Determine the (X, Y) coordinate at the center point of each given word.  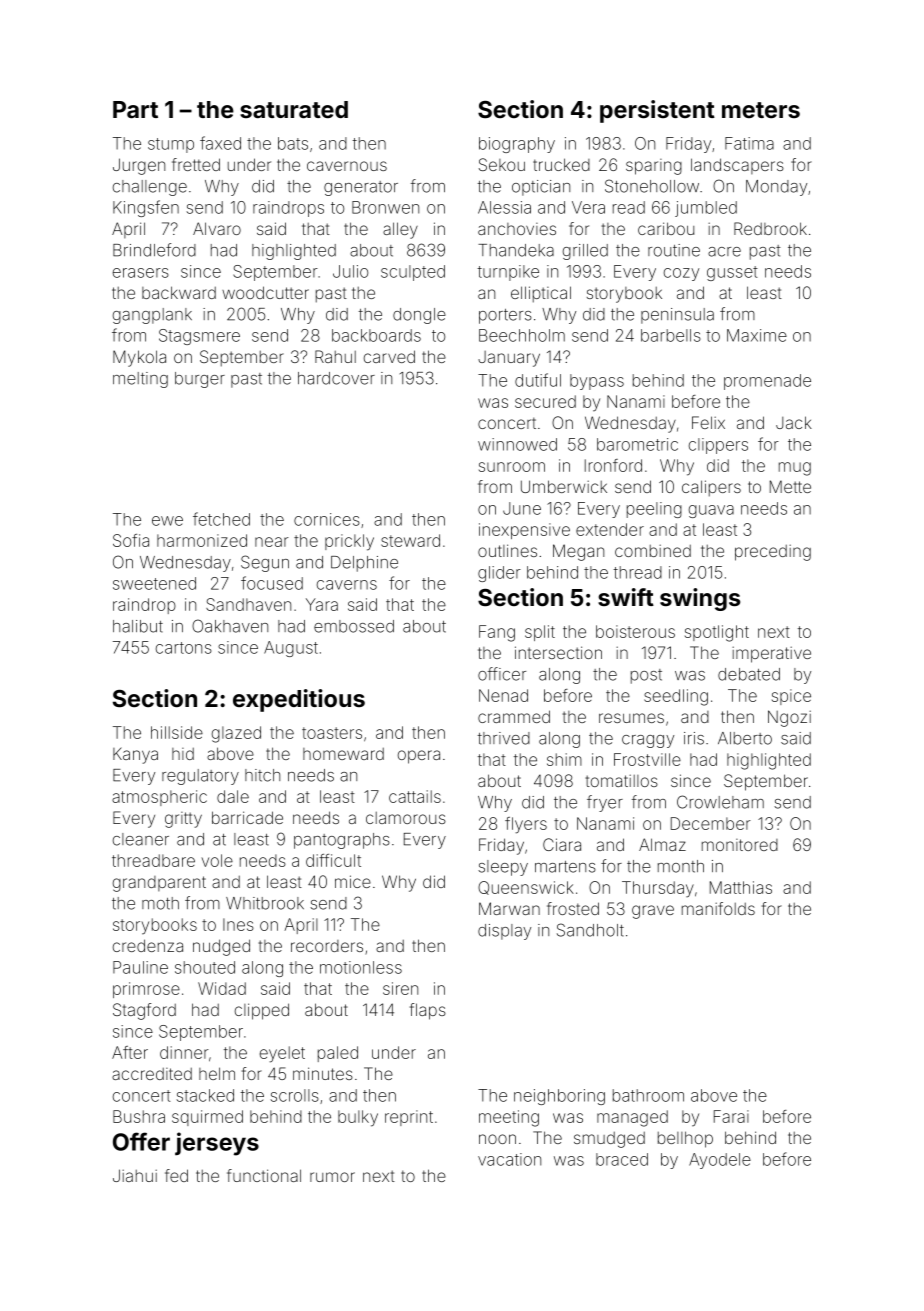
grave (653, 912)
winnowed (517, 444)
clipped (262, 1011)
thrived (504, 738)
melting (140, 380)
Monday (776, 188)
